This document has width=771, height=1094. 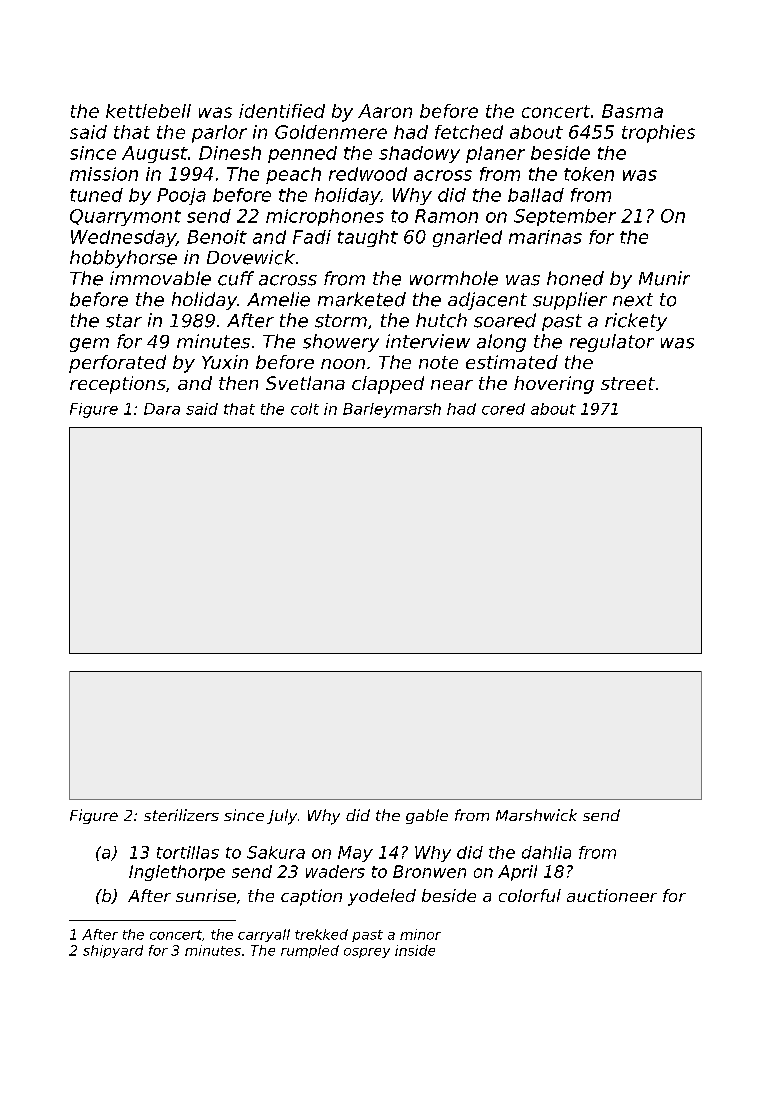 I want to click on identified, so click(x=282, y=111).
